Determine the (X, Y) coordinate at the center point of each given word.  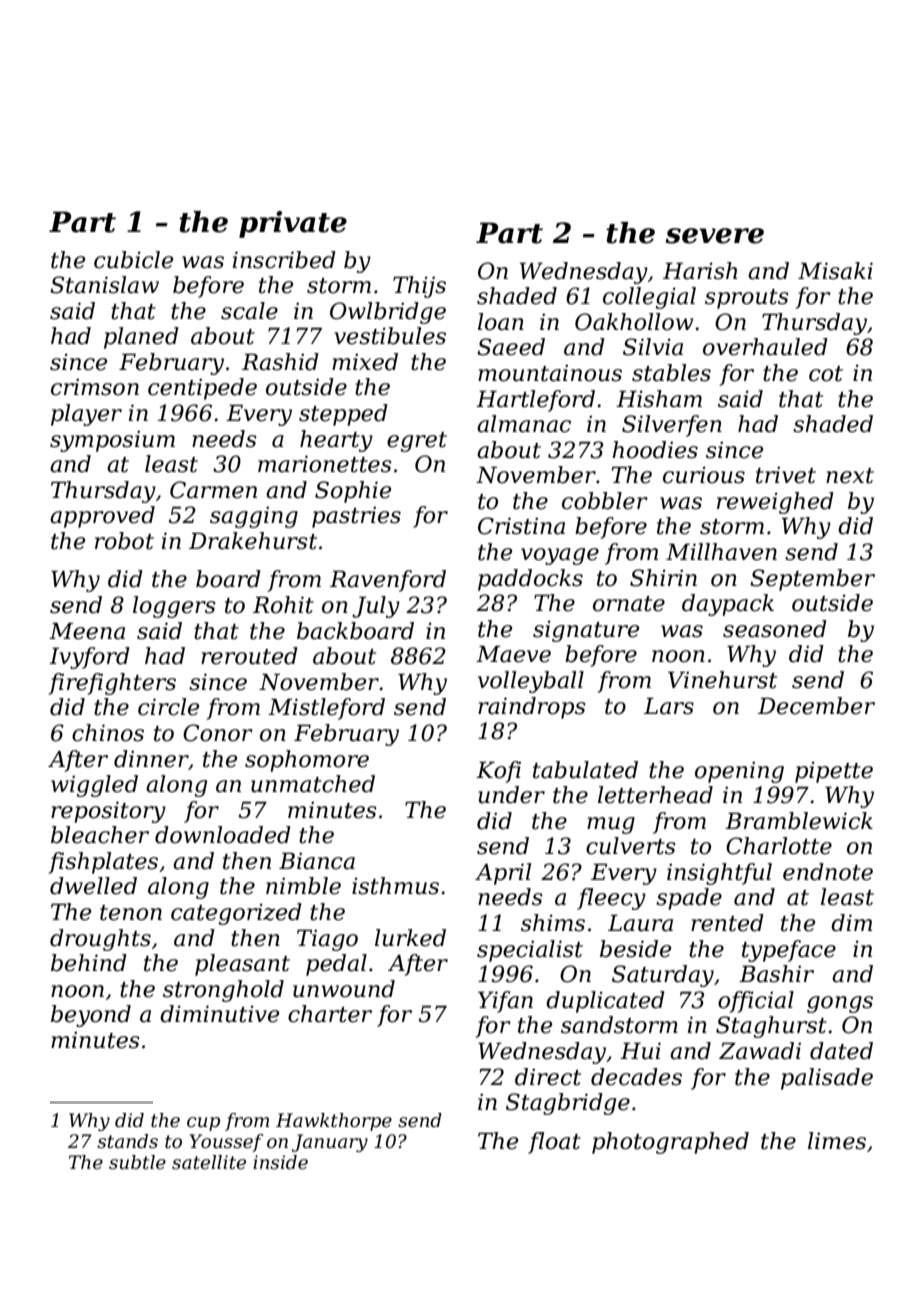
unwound (344, 989)
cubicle (133, 260)
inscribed (284, 260)
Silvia (653, 347)
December (816, 706)
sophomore (307, 761)
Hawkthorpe (334, 1122)
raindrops (532, 708)
